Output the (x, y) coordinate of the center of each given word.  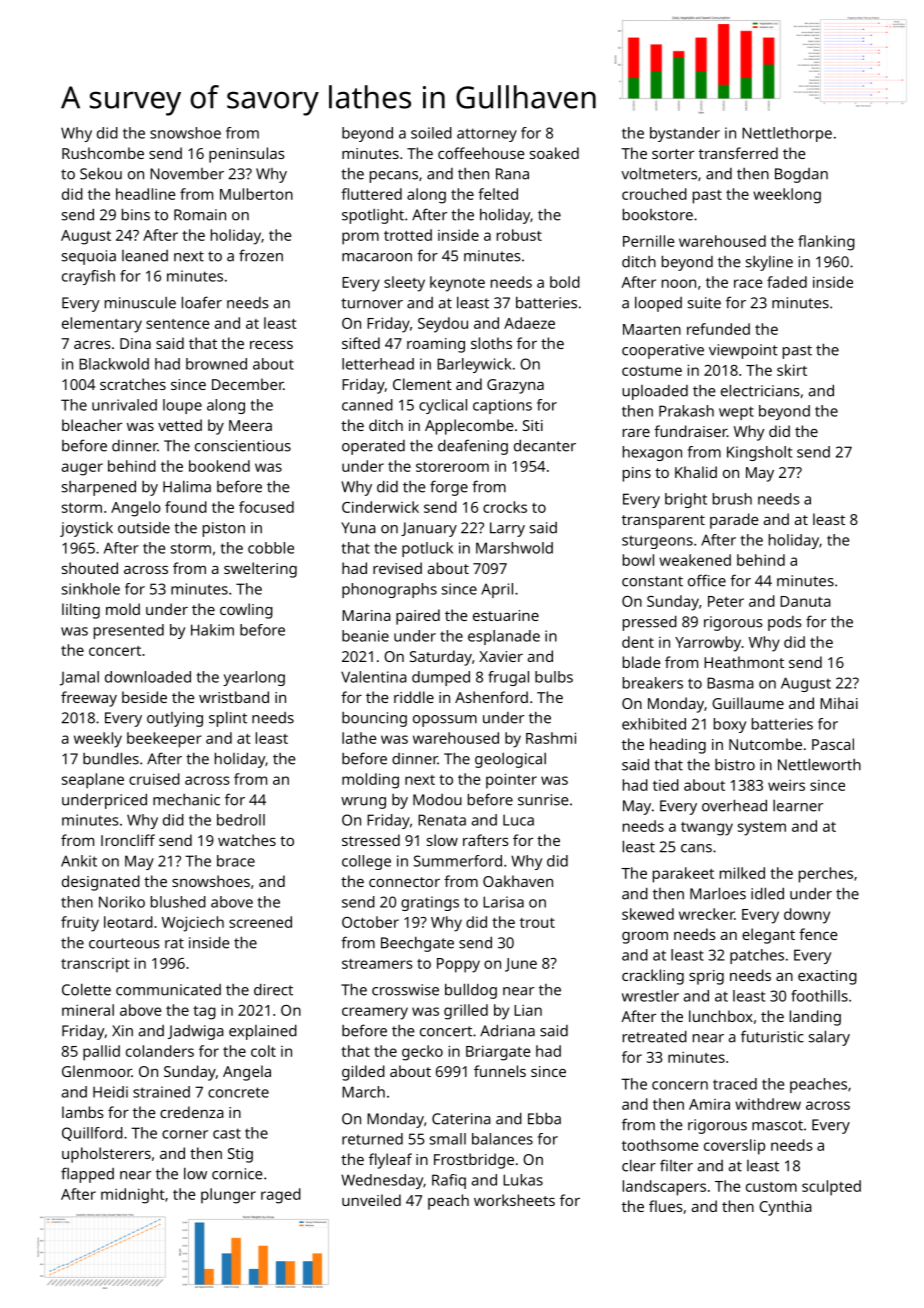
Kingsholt (759, 453)
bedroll (241, 820)
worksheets (514, 1200)
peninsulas (247, 155)
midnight (133, 1196)
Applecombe (469, 427)
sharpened (99, 488)
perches (826, 875)
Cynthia (785, 1208)
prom (360, 238)
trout (537, 923)
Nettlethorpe (787, 134)
